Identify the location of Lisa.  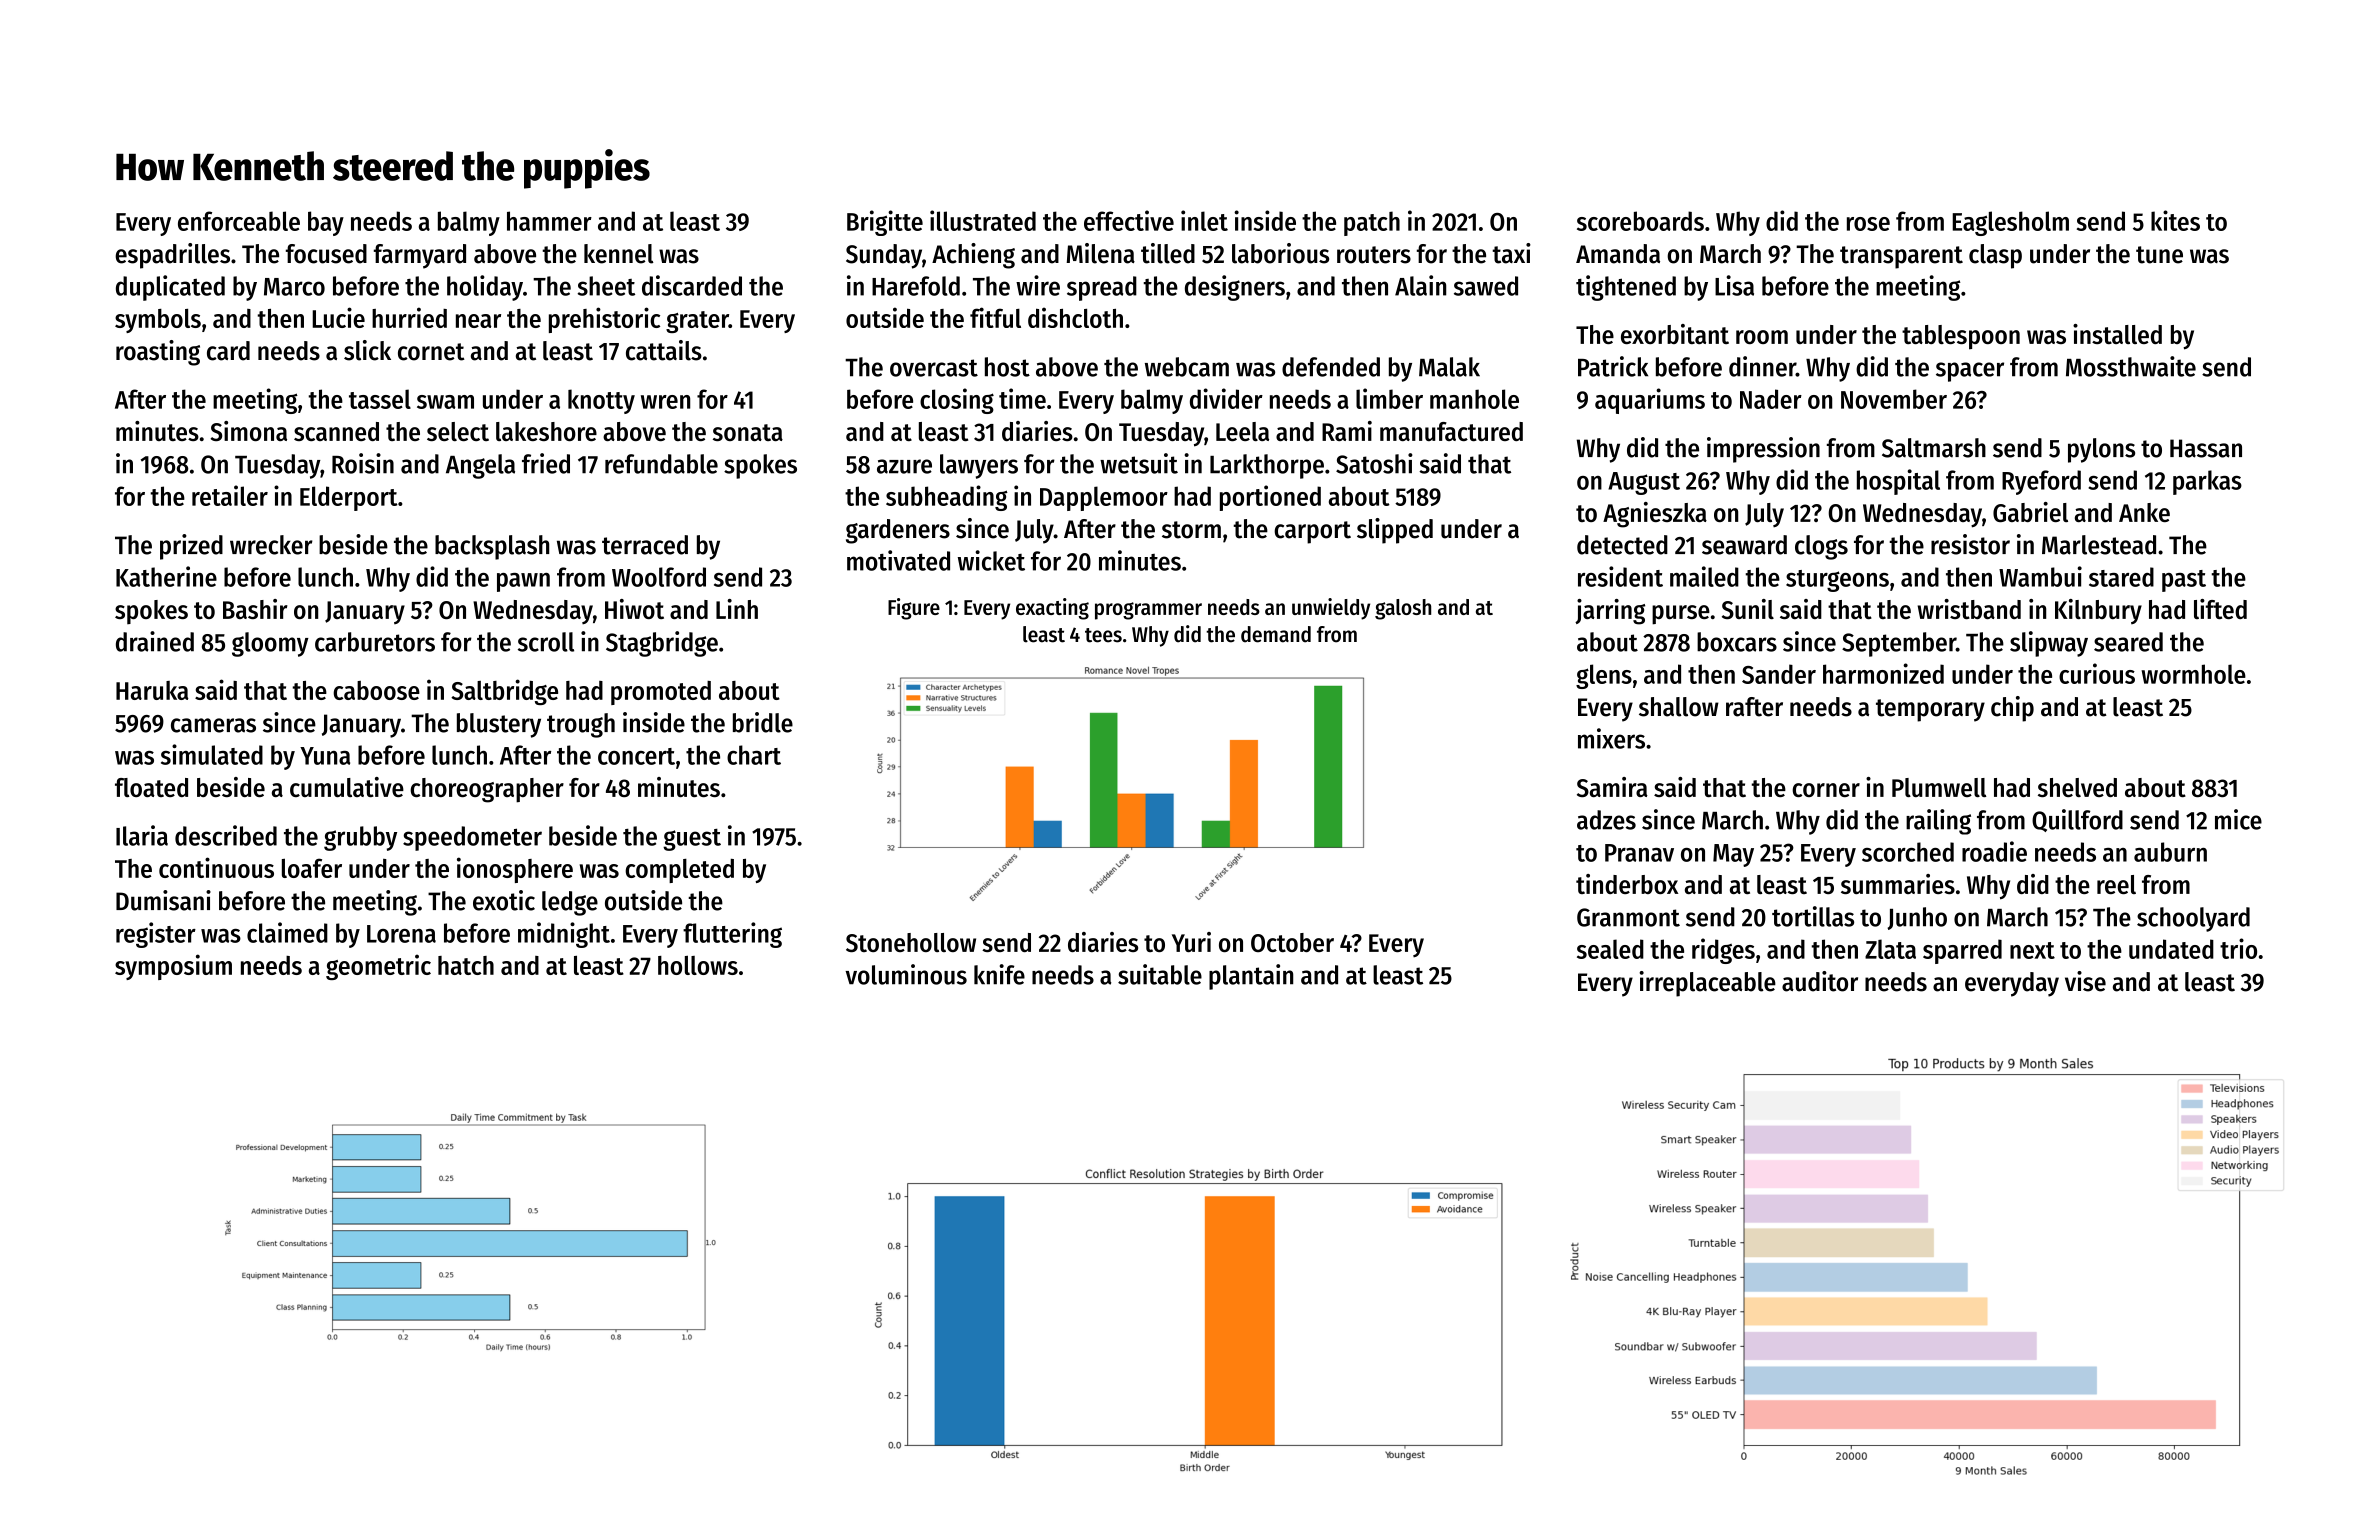
(1734, 285).
